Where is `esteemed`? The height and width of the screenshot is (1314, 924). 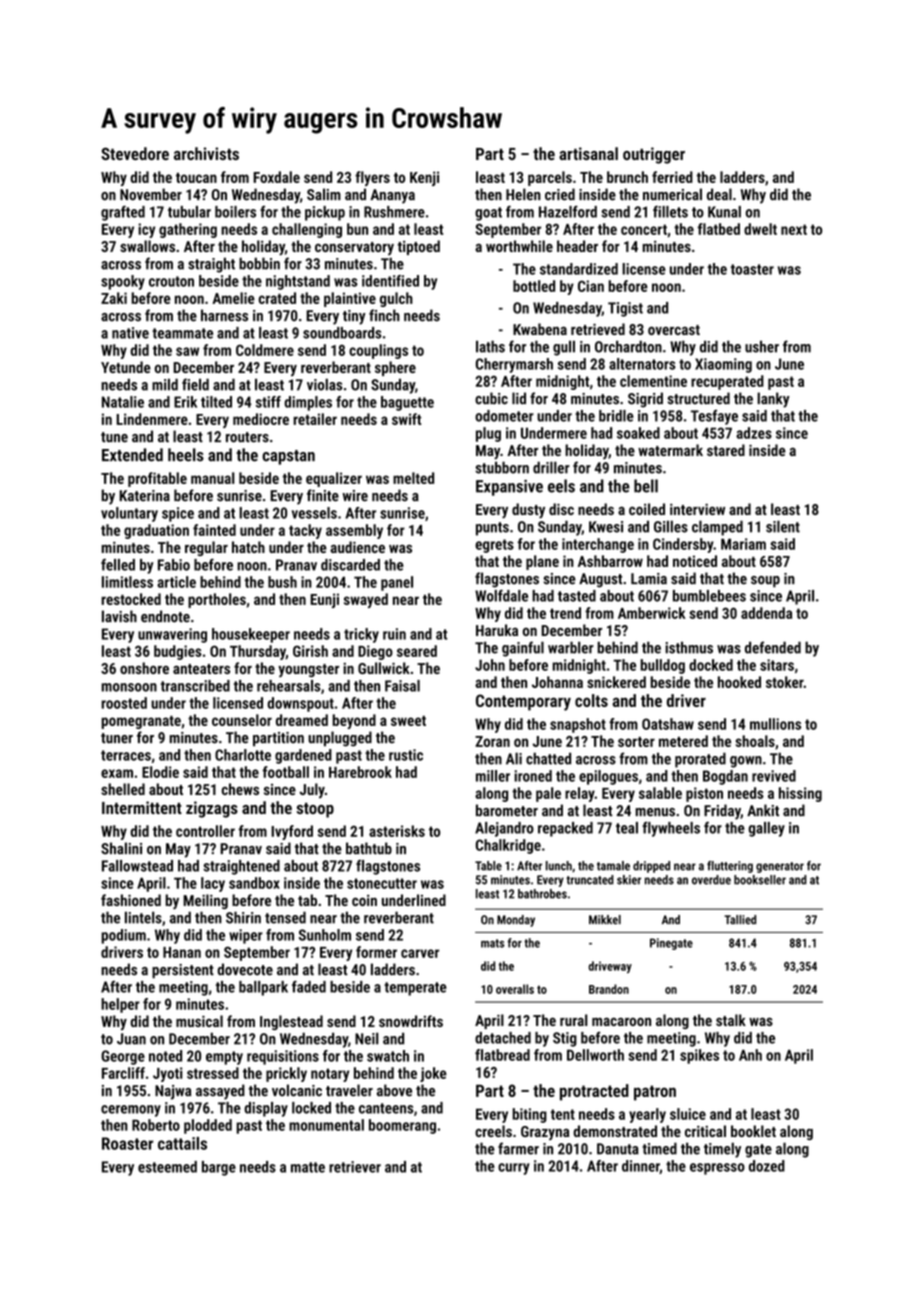
esteemed is located at coordinates (167, 1167).
